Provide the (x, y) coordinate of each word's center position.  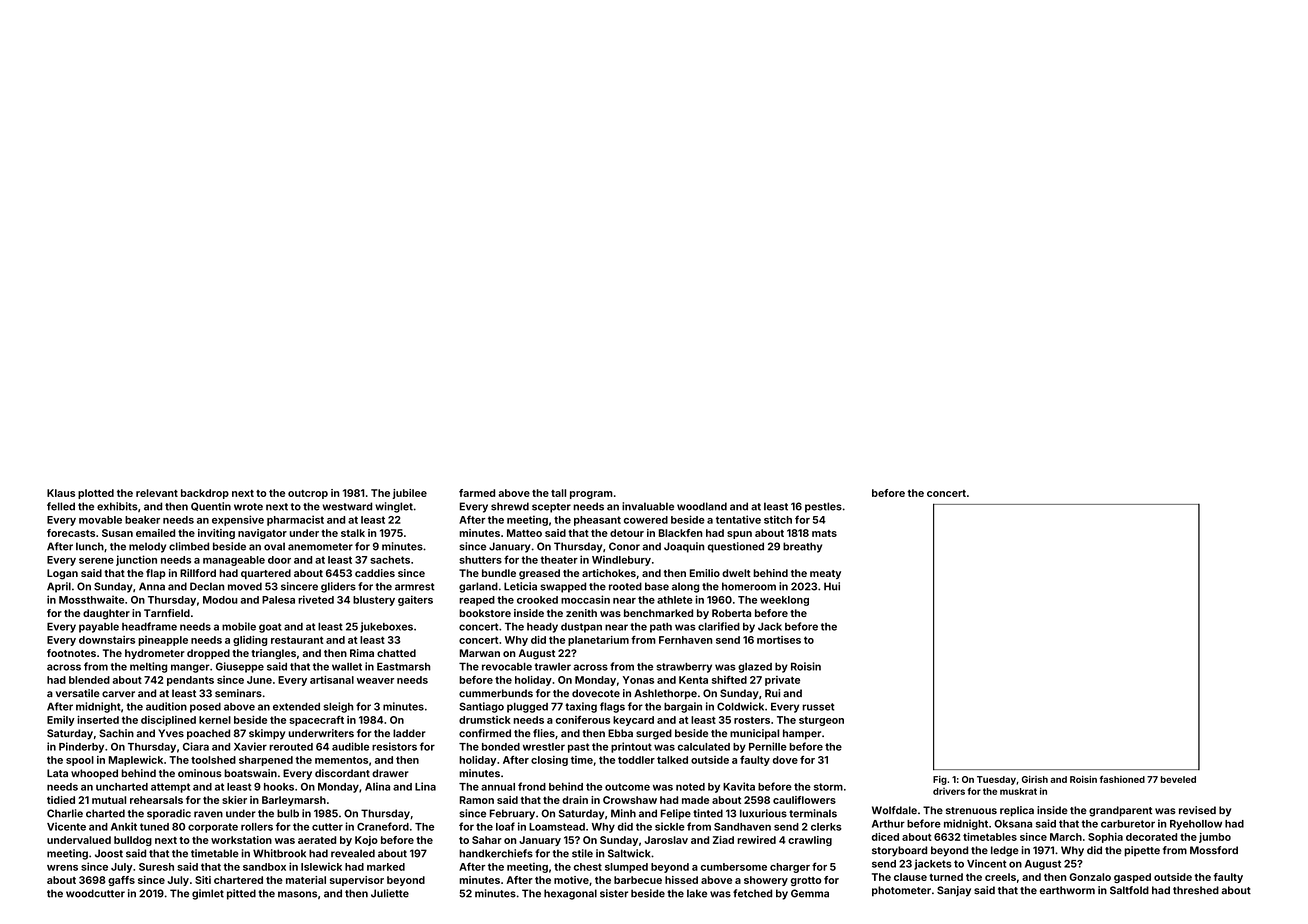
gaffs (121, 881)
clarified (719, 626)
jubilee (409, 494)
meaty (825, 574)
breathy (802, 547)
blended (89, 680)
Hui (832, 586)
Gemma (810, 893)
